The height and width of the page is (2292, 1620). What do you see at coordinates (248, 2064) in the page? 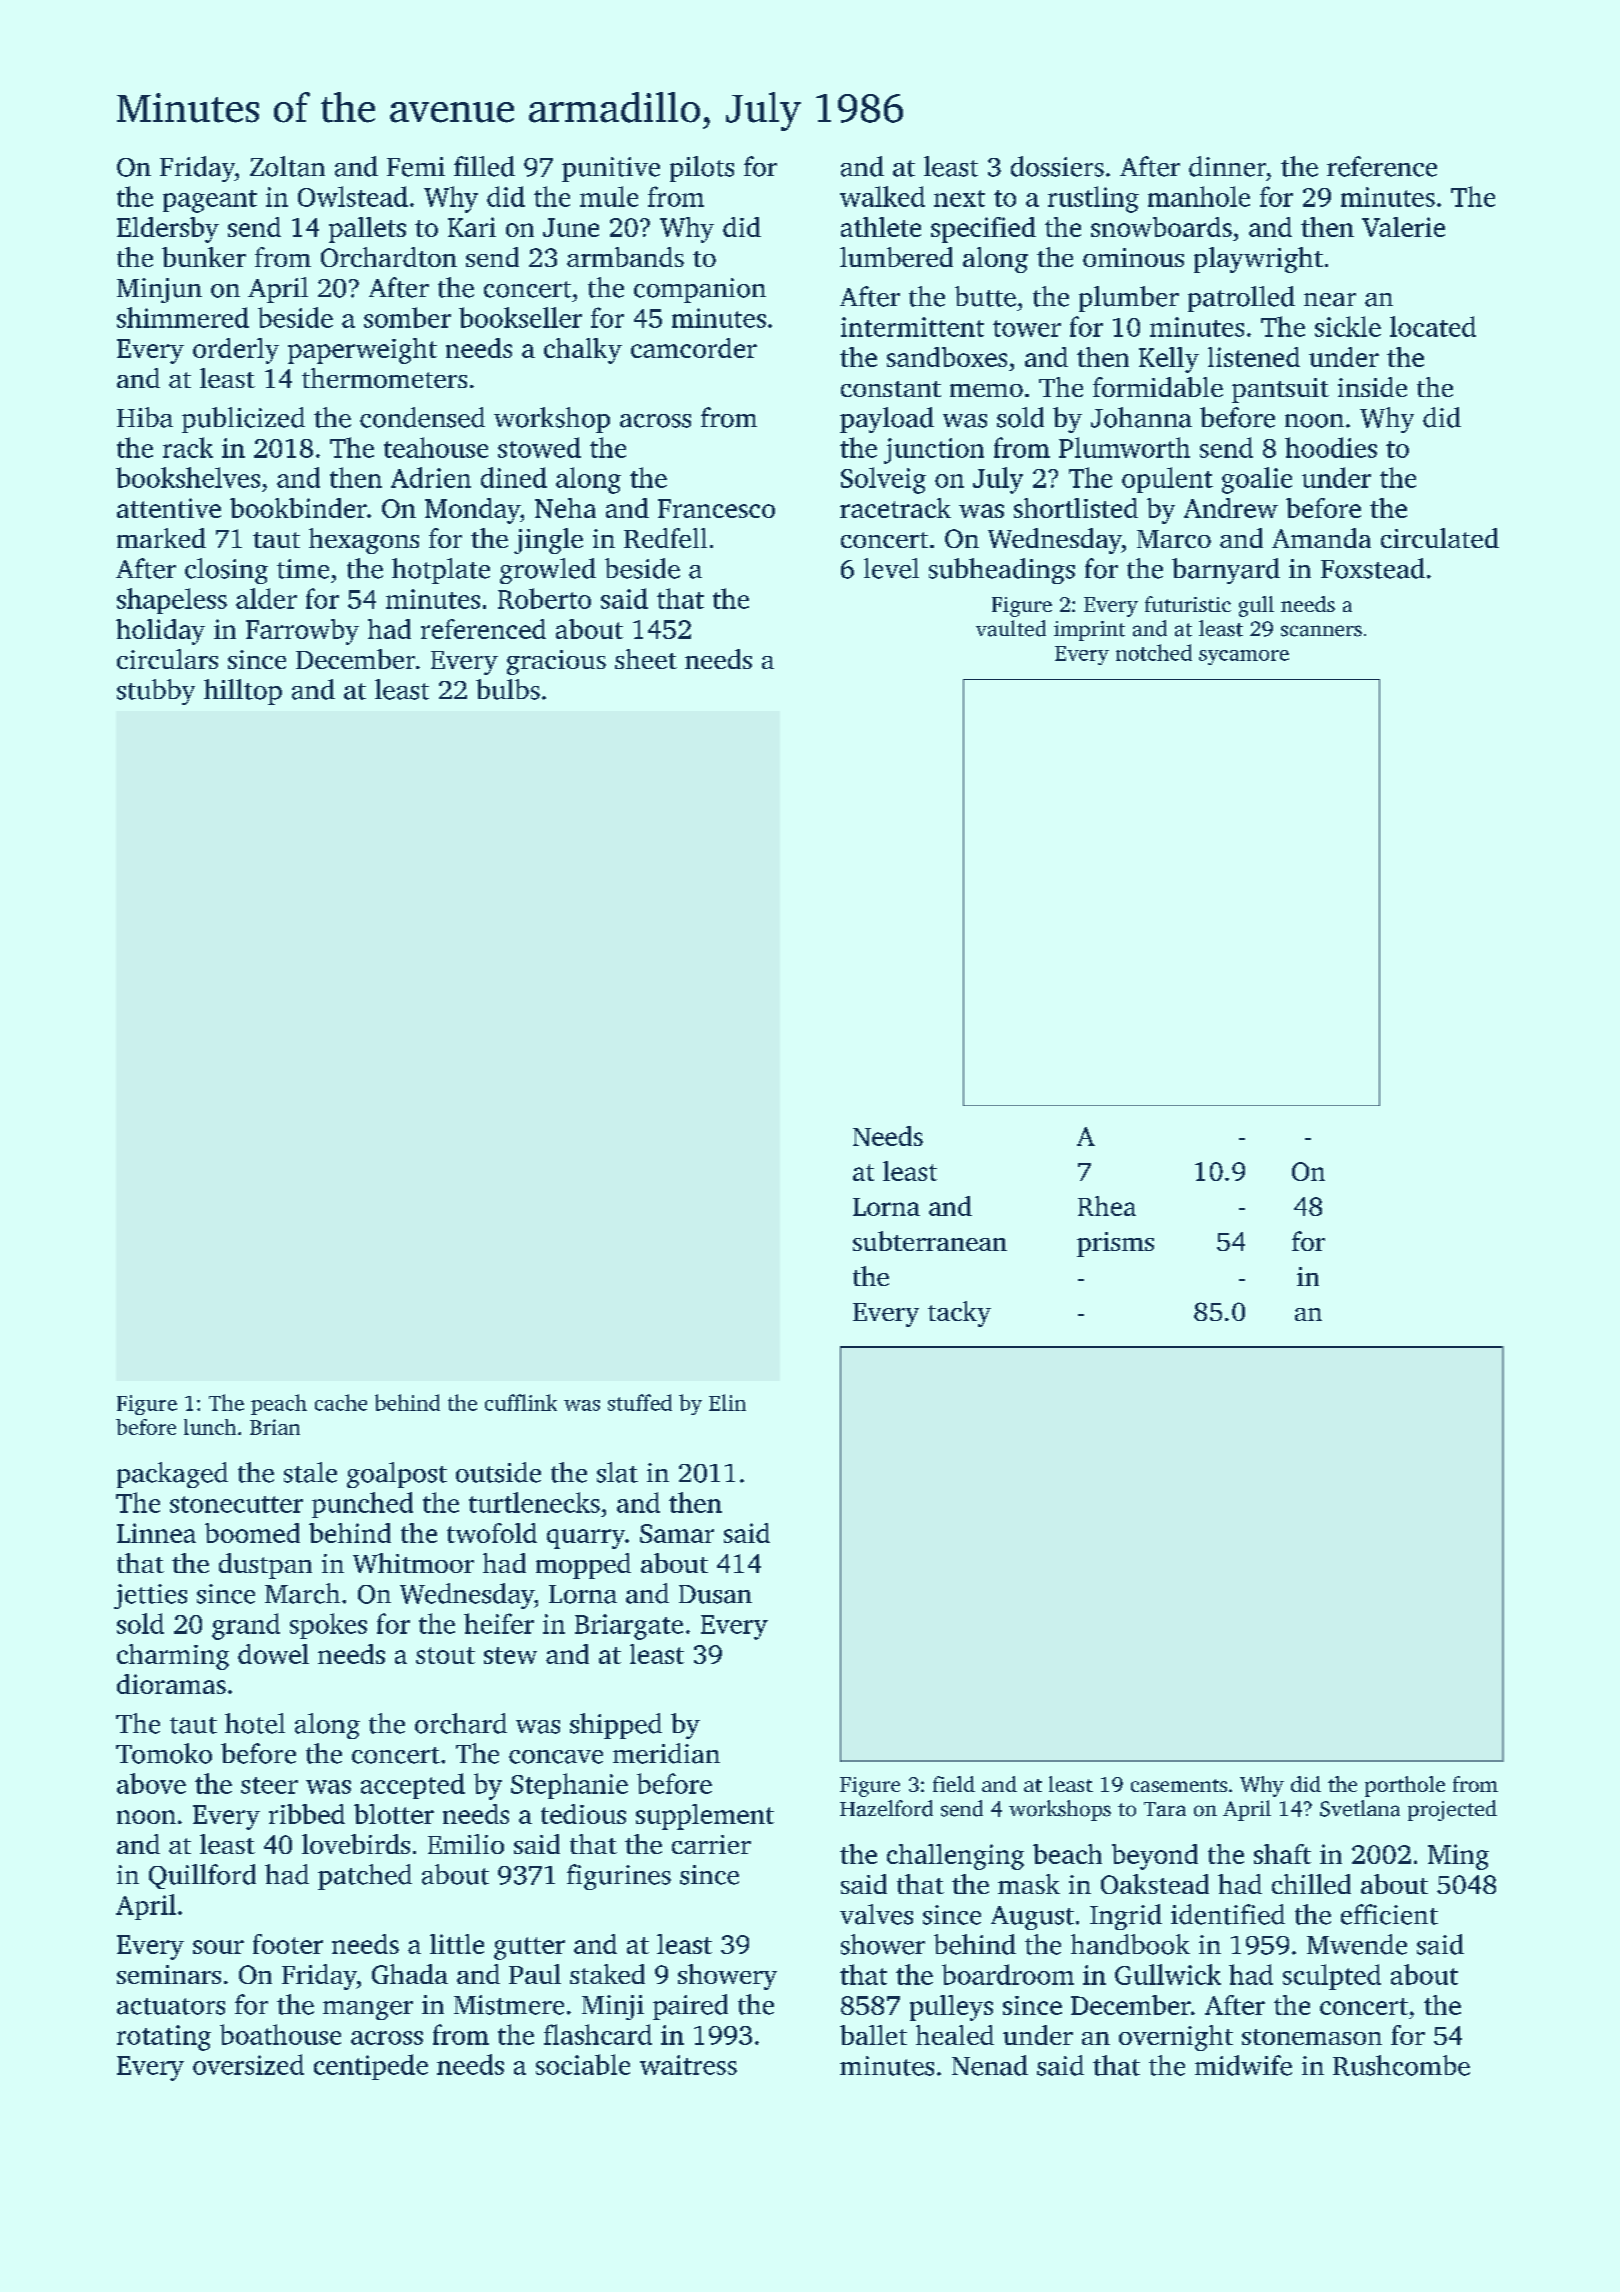
I see `oversized` at bounding box center [248, 2064].
